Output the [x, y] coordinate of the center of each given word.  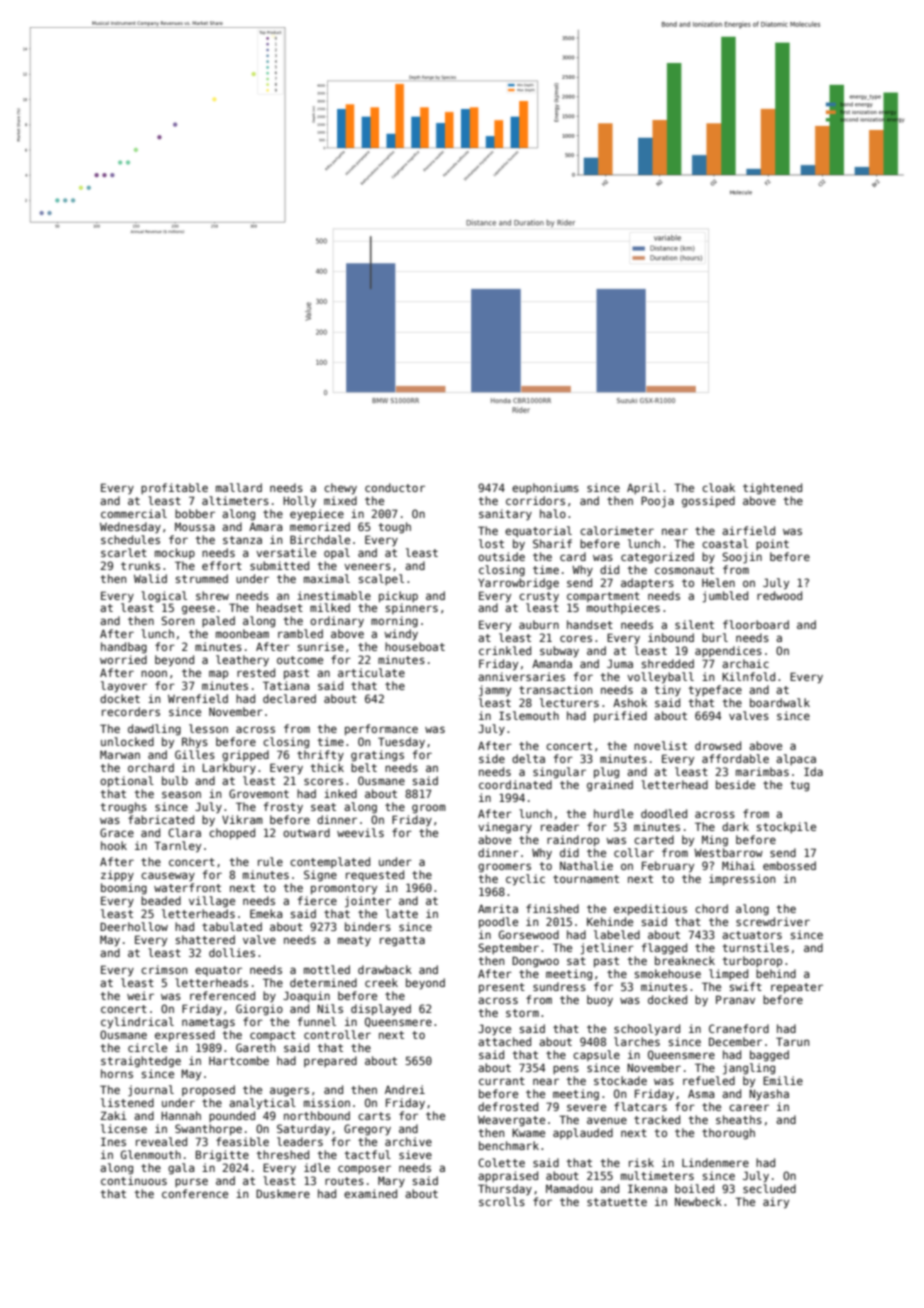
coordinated [515, 784]
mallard [239, 487]
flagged [664, 949]
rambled [300, 633]
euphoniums [545, 488]
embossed [789, 865]
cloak [718, 487]
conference [195, 1193]
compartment [603, 597]
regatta [402, 941]
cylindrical [137, 1023]
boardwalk [780, 702]
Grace [117, 832]
